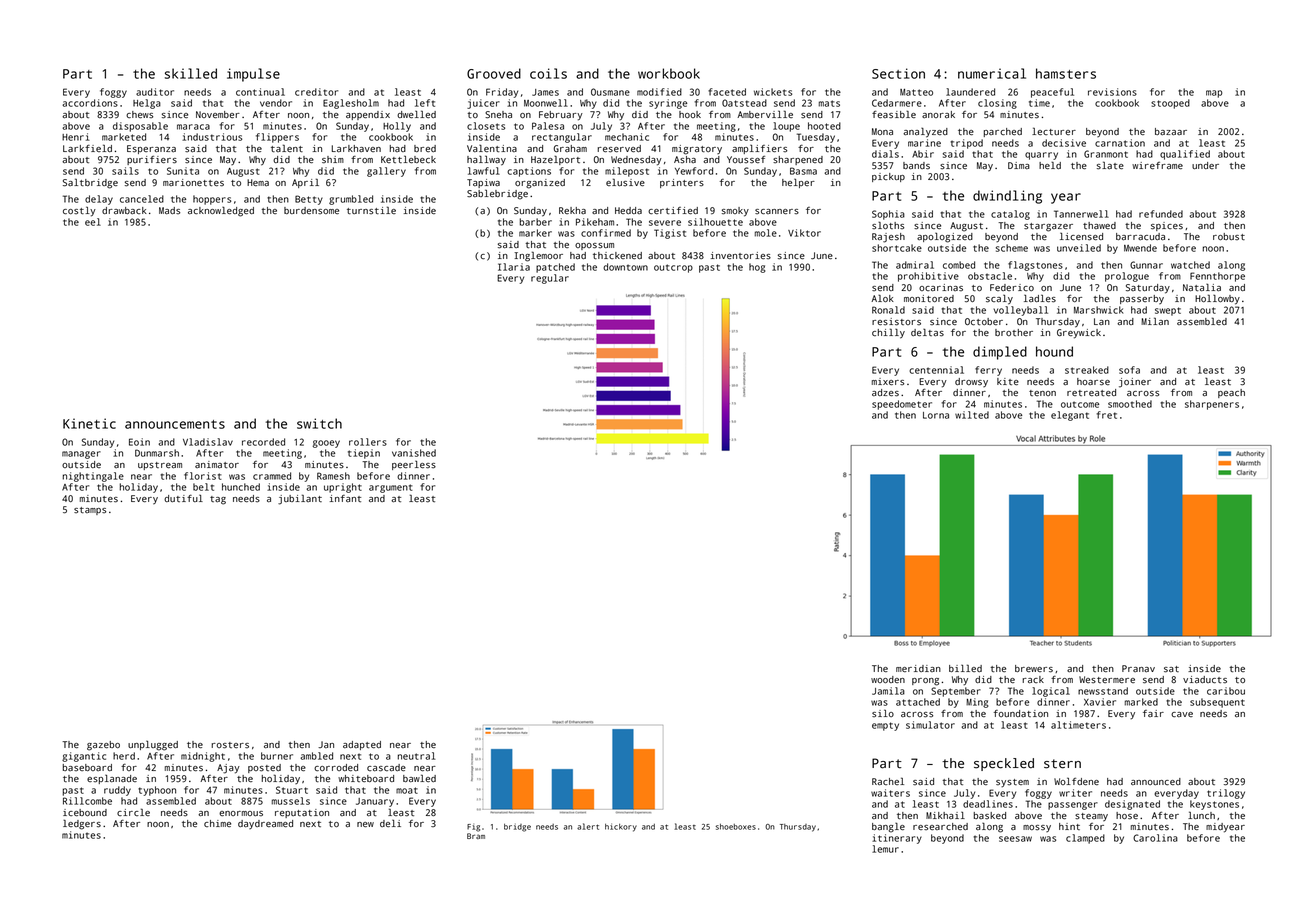 The height and width of the screenshot is (924, 1308). I want to click on accordions, so click(90, 103).
